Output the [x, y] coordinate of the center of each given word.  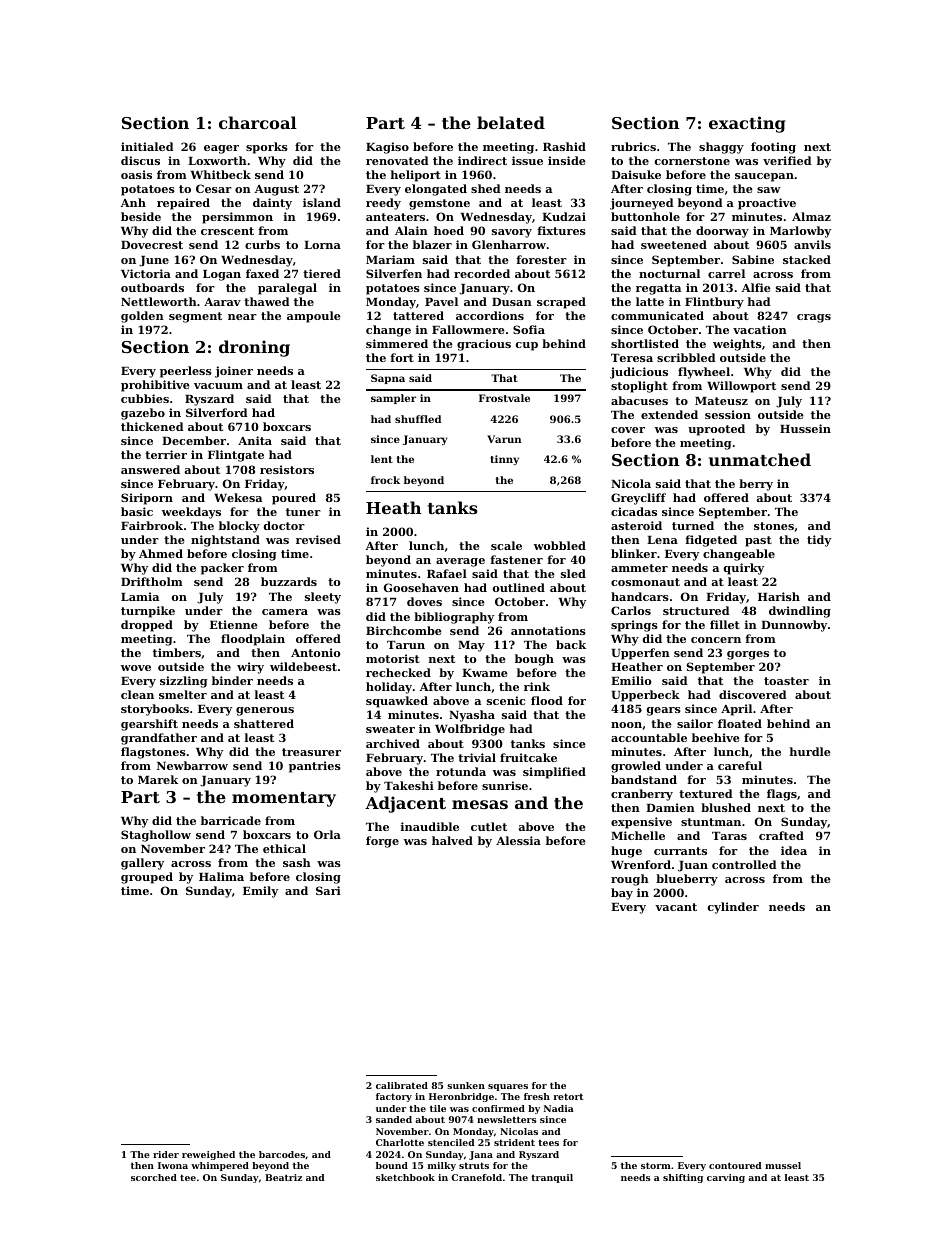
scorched [154, 1177]
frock [385, 480]
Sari [328, 890]
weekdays [191, 513]
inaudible [430, 826]
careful [740, 765]
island [322, 202]
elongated [436, 190]
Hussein [805, 428]
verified [787, 160]
